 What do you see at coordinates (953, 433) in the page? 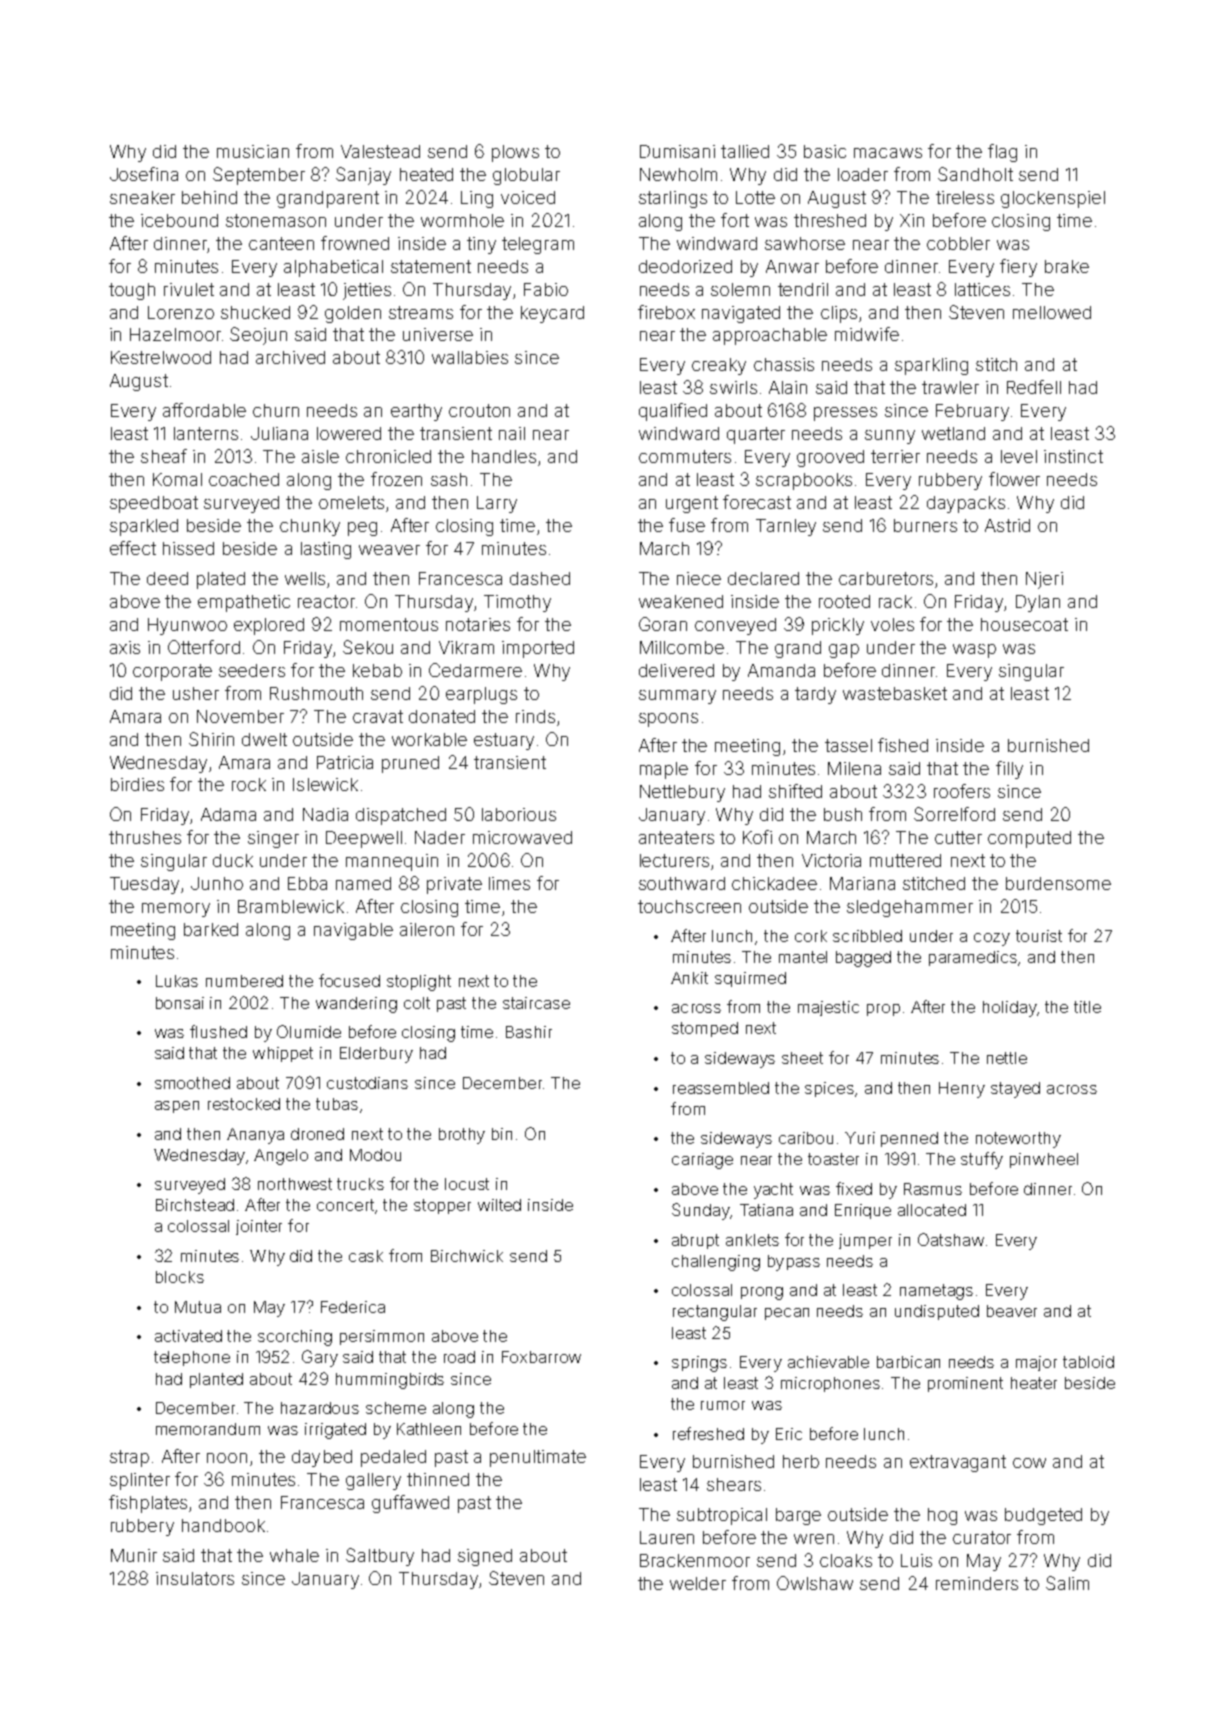
I see `wetland` at bounding box center [953, 433].
